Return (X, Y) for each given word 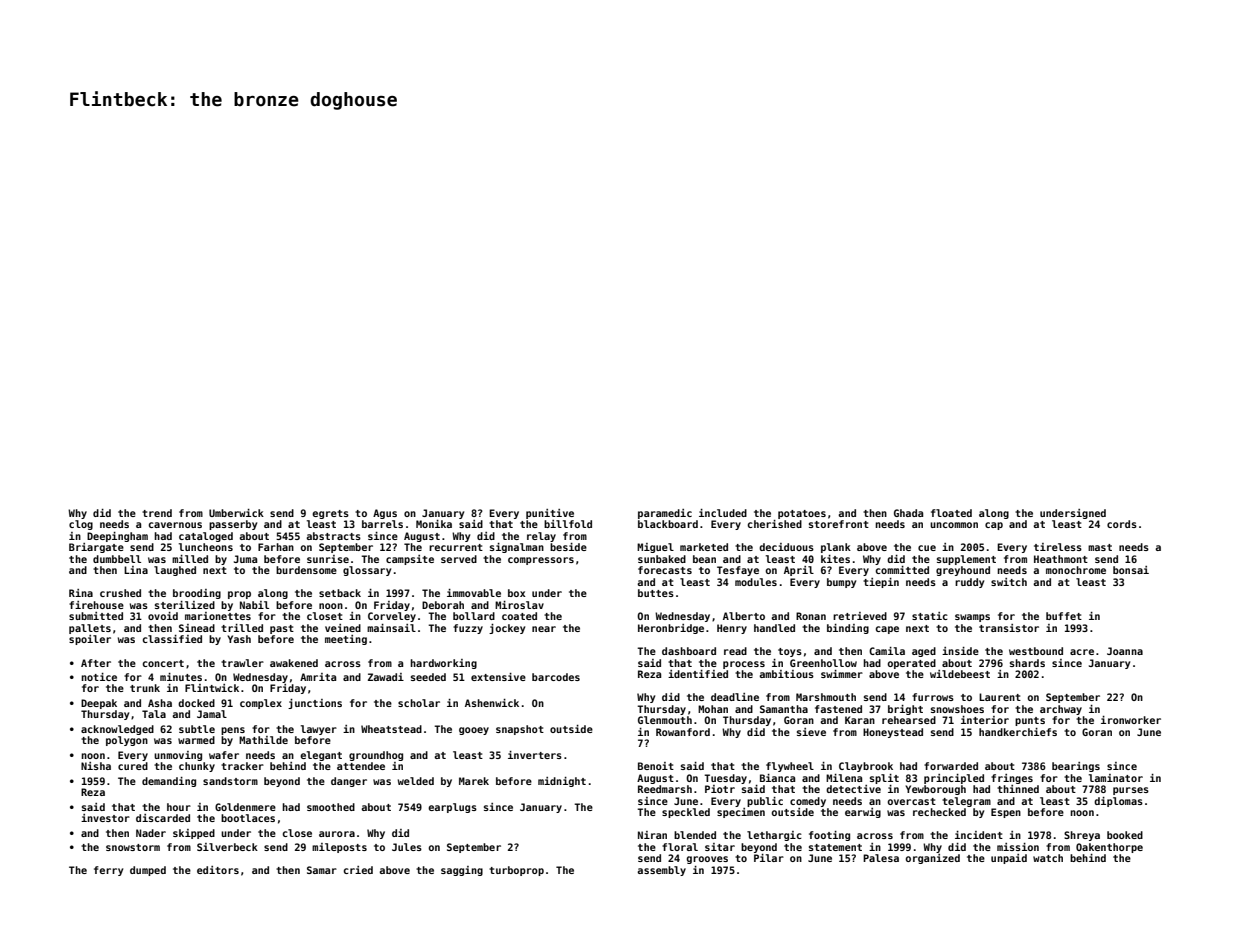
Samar (322, 870)
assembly (661, 871)
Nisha (96, 766)
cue (927, 548)
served (459, 559)
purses (1131, 791)
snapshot (520, 730)
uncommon (954, 525)
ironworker (1131, 720)
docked (196, 703)
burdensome (306, 570)
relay (541, 537)
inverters (535, 755)
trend (157, 513)
